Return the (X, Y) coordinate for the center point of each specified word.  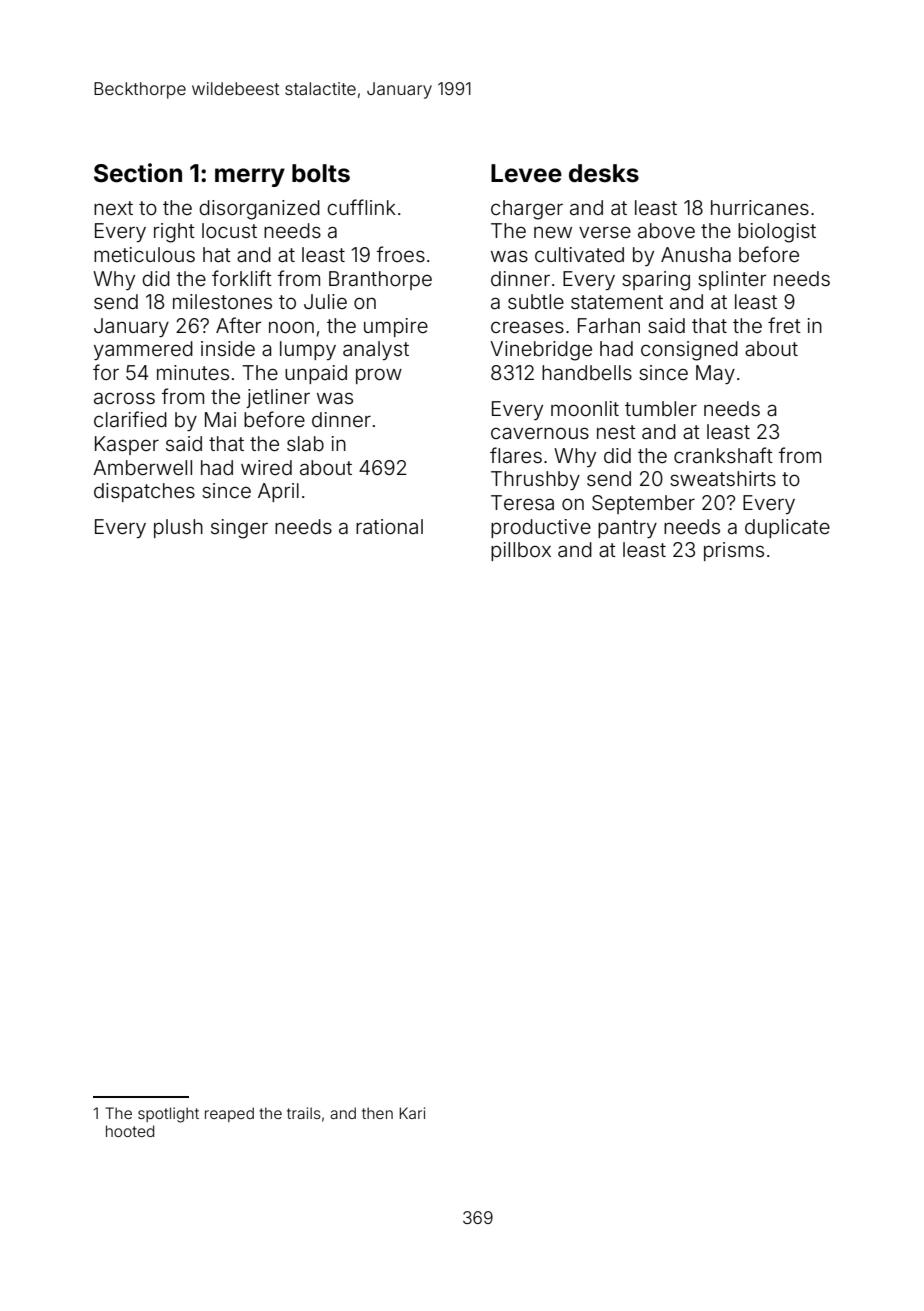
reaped (229, 1114)
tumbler (661, 408)
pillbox (521, 551)
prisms (734, 551)
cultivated (579, 254)
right (174, 233)
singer (239, 529)
